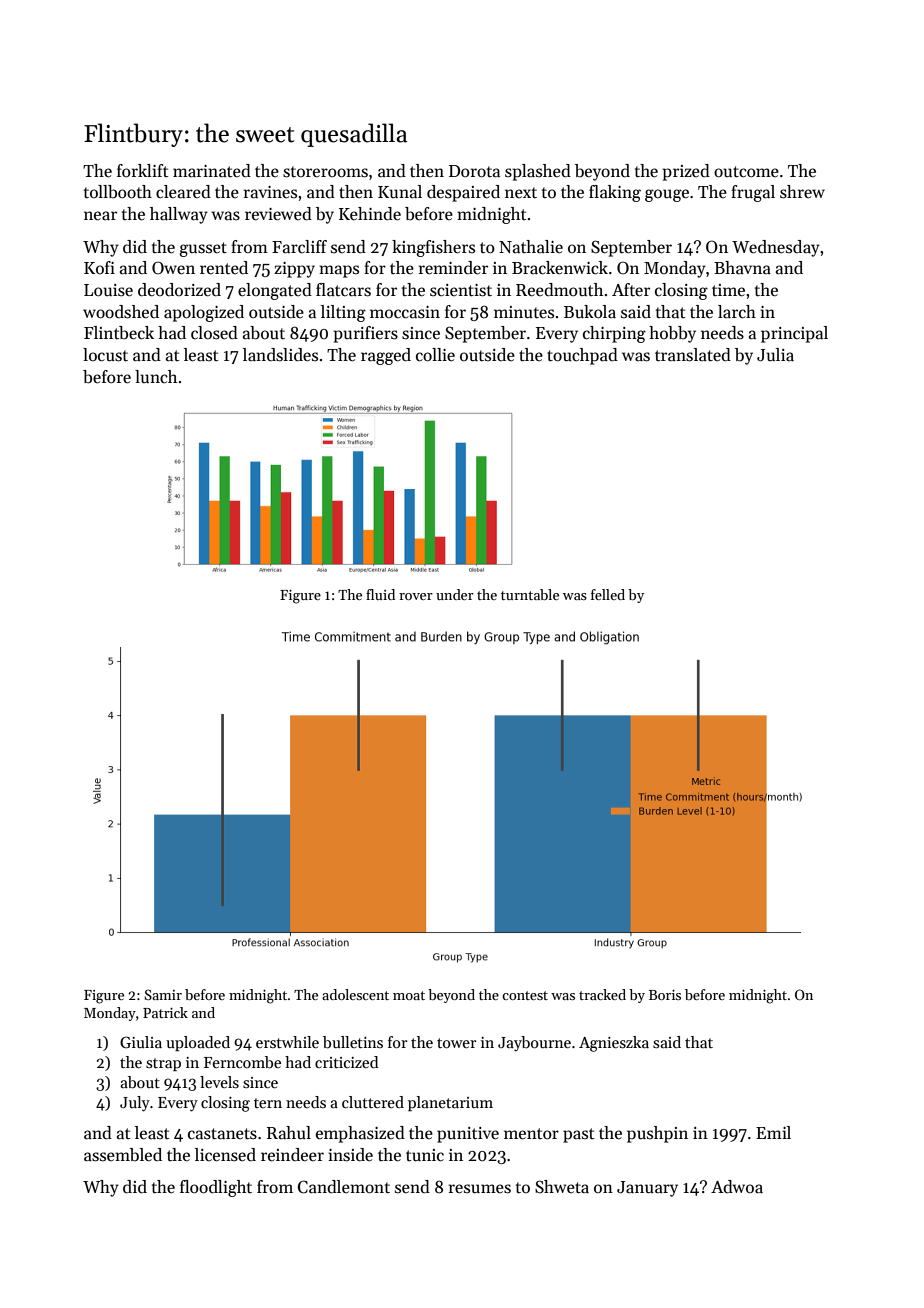  I want to click on felled, so click(608, 594).
